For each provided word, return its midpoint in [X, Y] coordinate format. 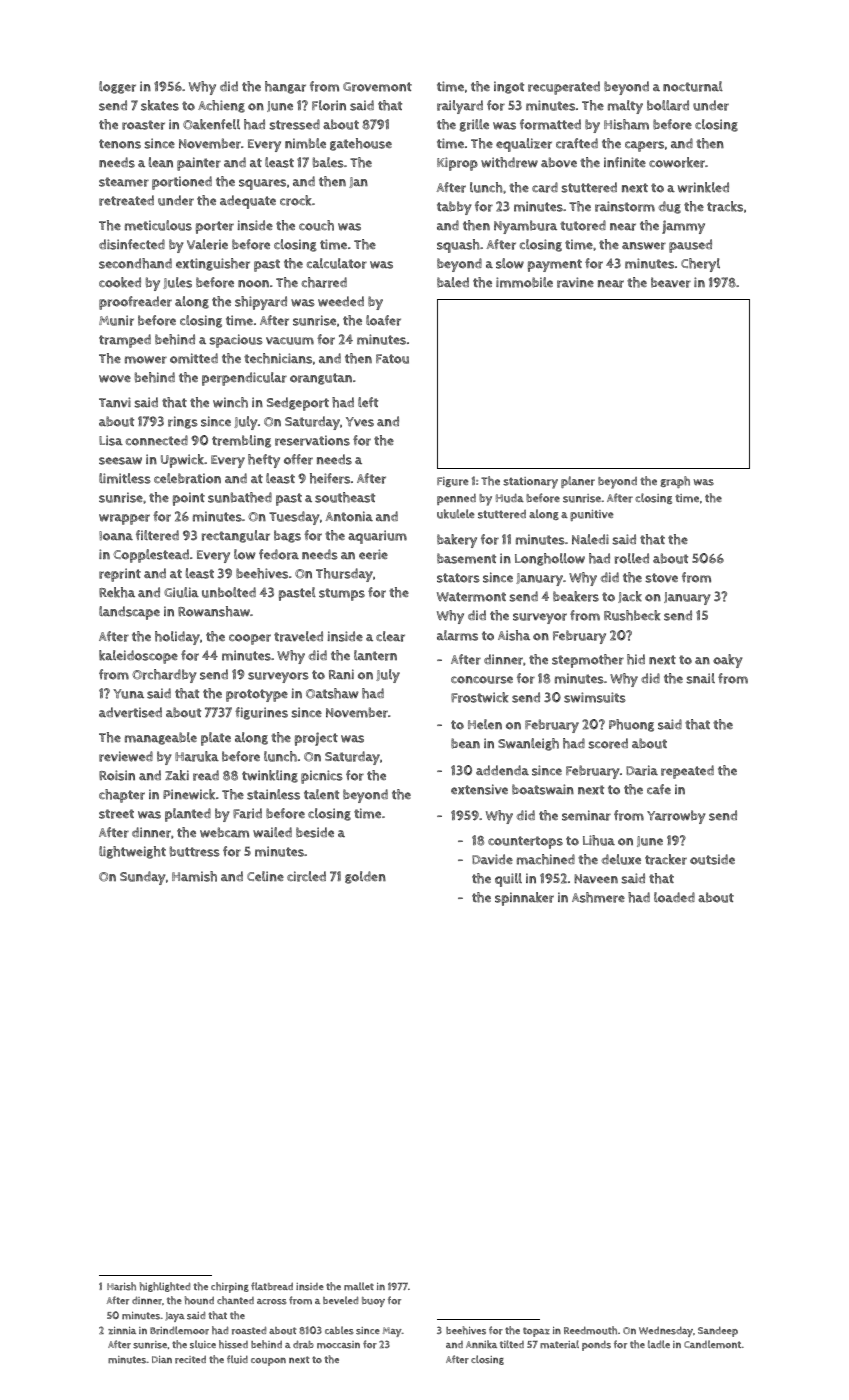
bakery [457, 541]
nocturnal [693, 86]
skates [160, 105]
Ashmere [598, 897]
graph [675, 482]
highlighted [165, 1287]
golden [365, 877]
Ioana [116, 536]
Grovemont [377, 87]
